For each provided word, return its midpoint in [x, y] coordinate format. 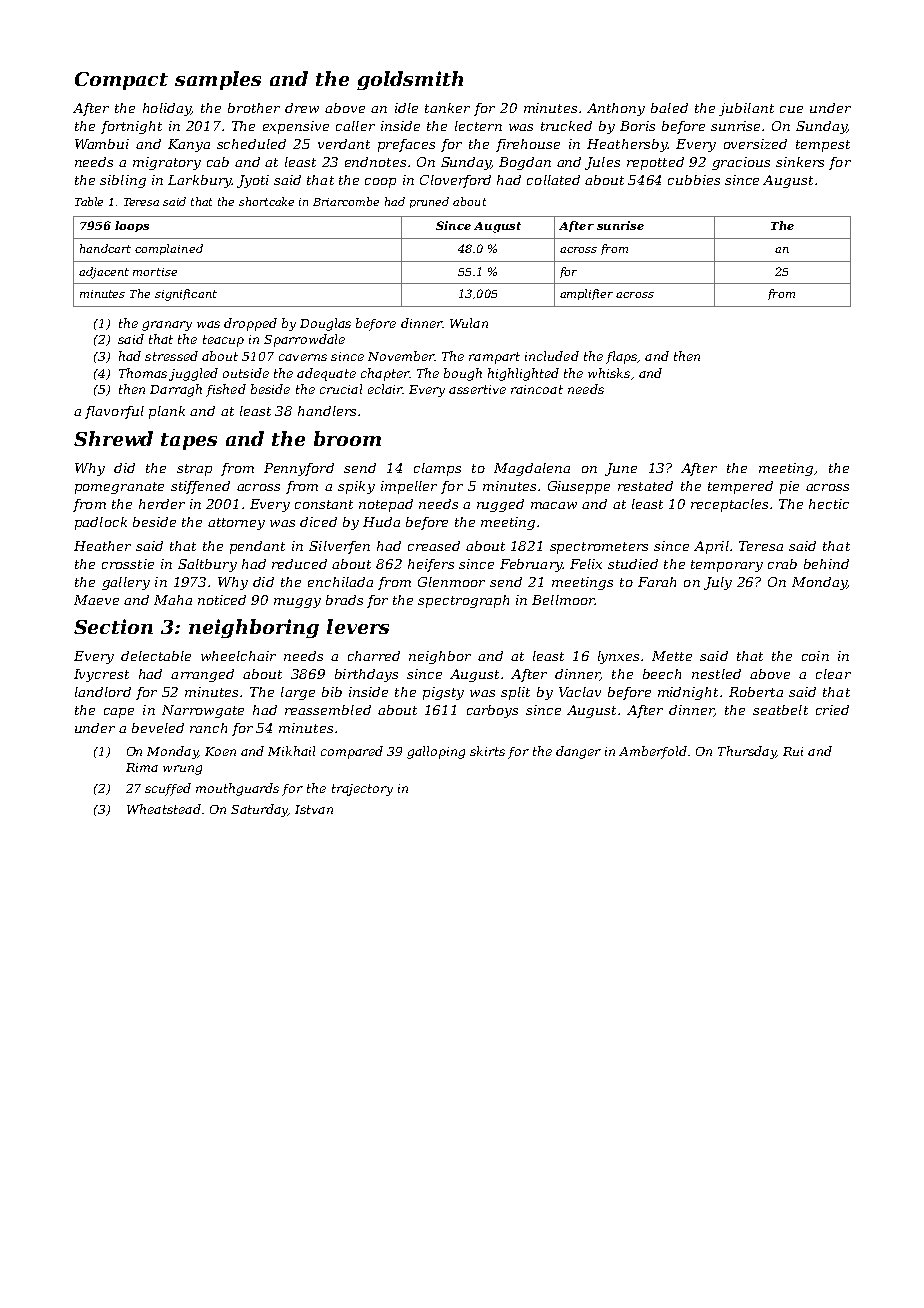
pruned [429, 202]
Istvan [314, 809]
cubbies [694, 180]
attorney [236, 524]
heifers [431, 565]
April [711, 547]
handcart [105, 248]
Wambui [102, 144]
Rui [793, 751]
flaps [621, 357]
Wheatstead [164, 809]
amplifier [586, 294]
